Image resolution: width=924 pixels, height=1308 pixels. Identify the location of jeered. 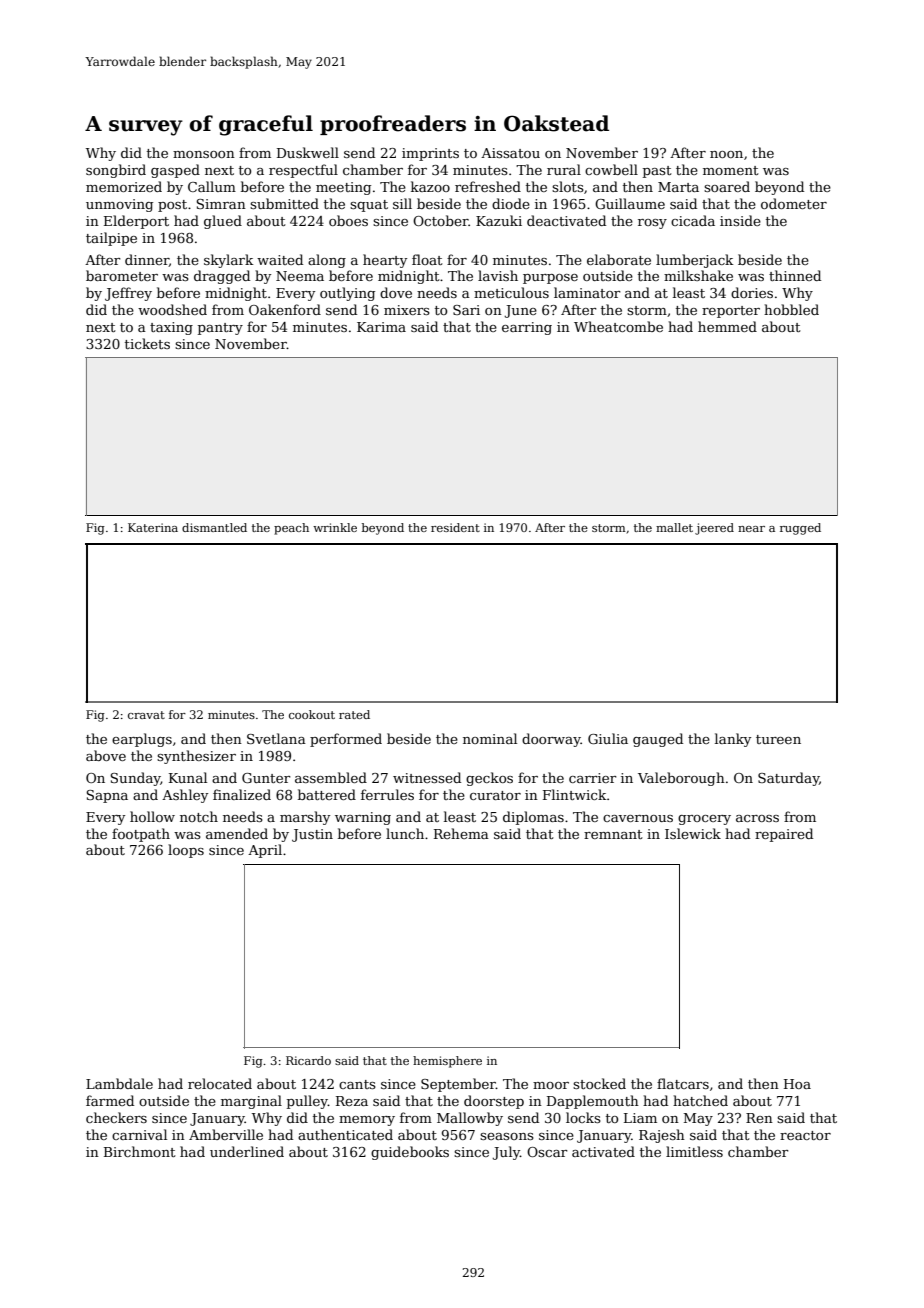
(714, 529).
